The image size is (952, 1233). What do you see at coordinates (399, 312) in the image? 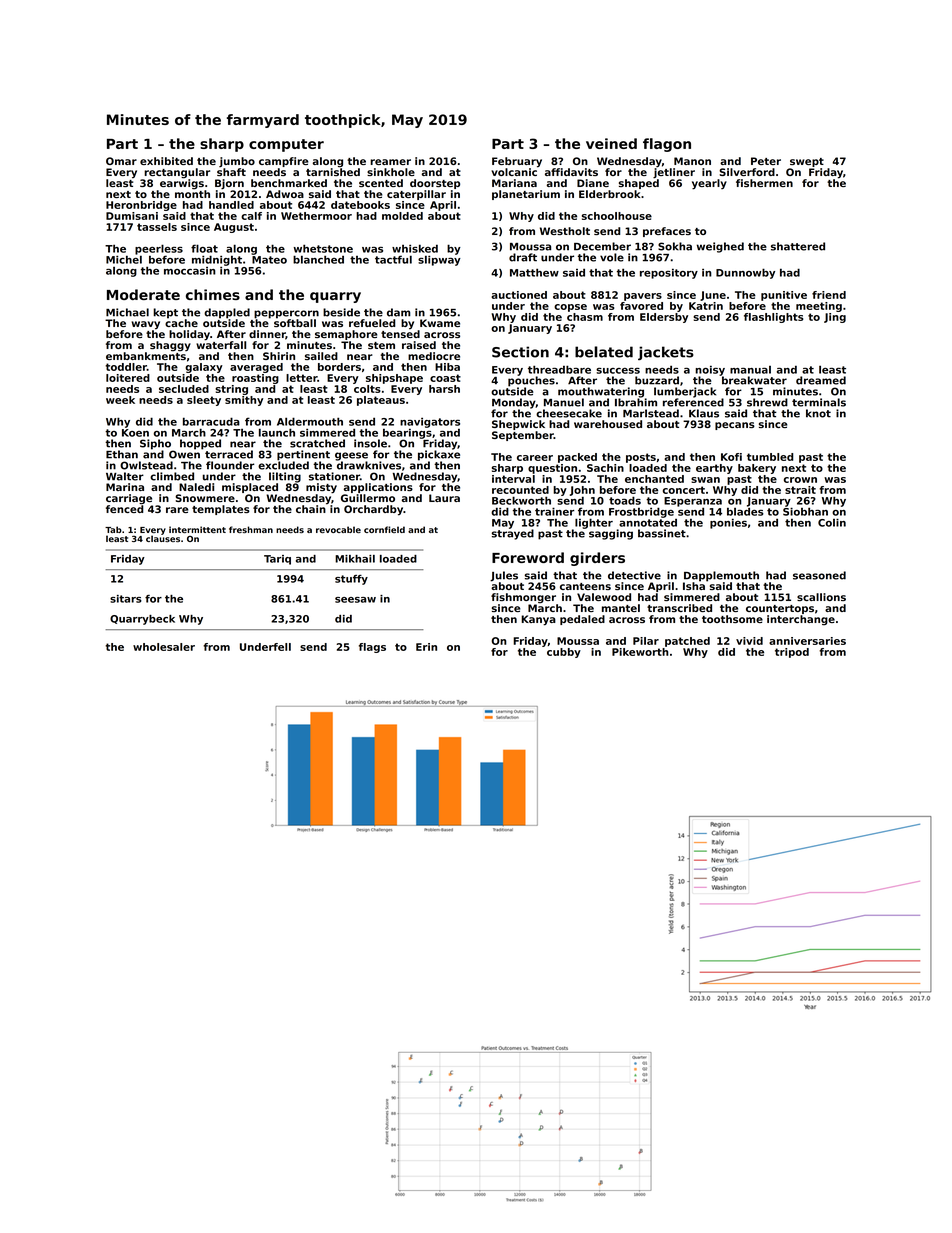
I see `dam` at bounding box center [399, 312].
